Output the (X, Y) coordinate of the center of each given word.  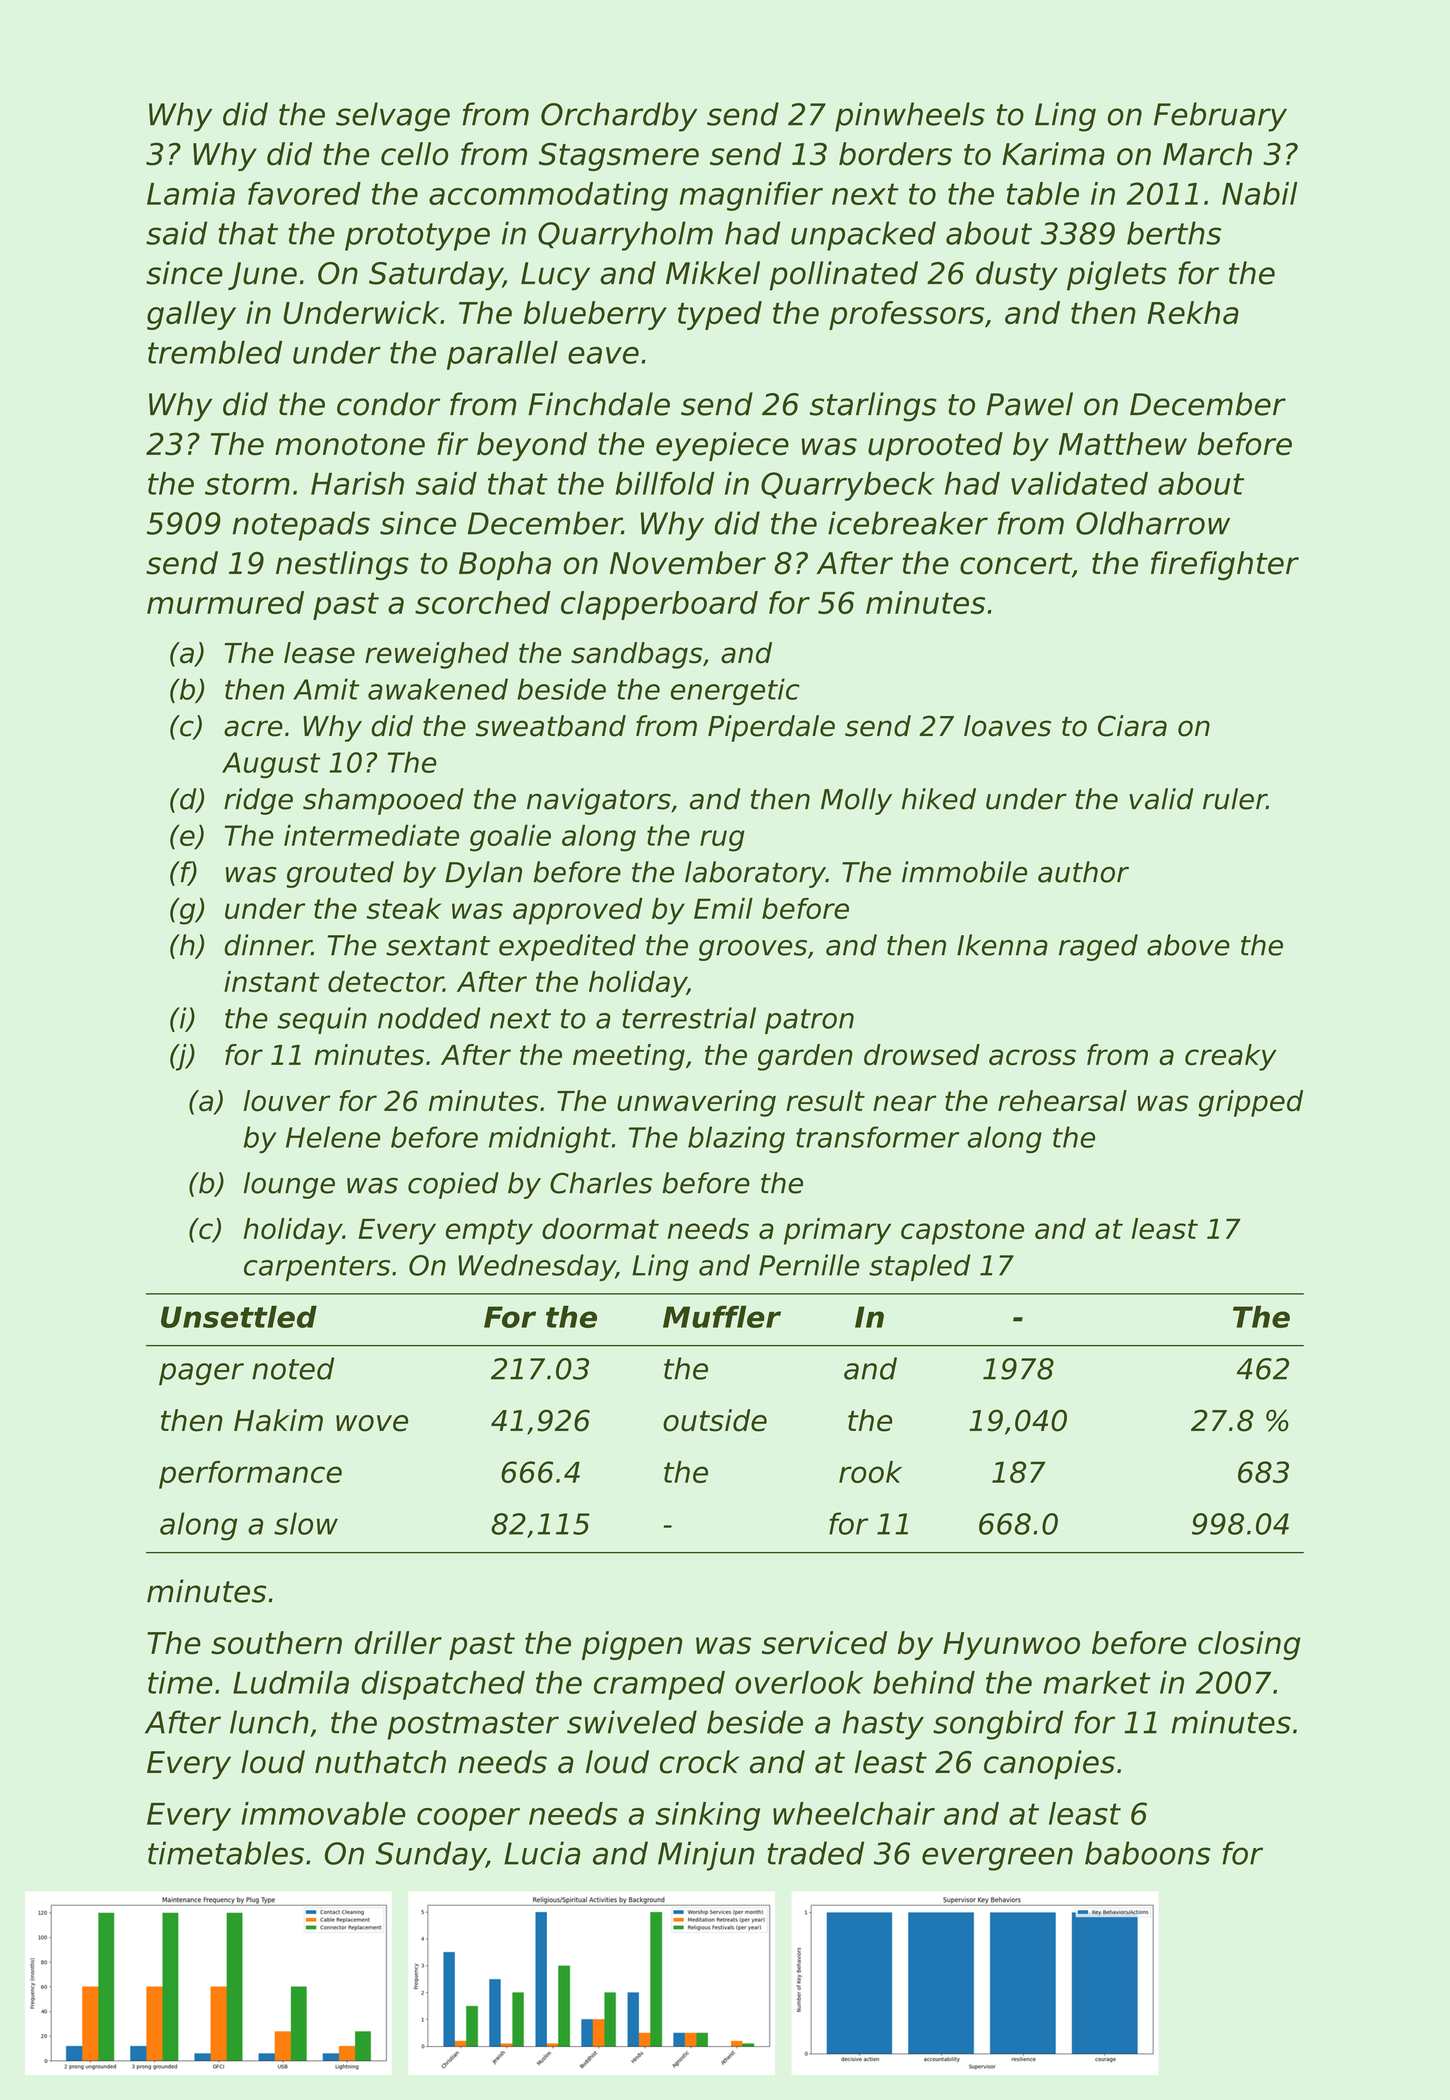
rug (722, 841)
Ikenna (1002, 945)
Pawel (1030, 404)
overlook (799, 1682)
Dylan (483, 874)
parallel (502, 355)
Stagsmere (619, 157)
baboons (1148, 1853)
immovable (323, 1813)
